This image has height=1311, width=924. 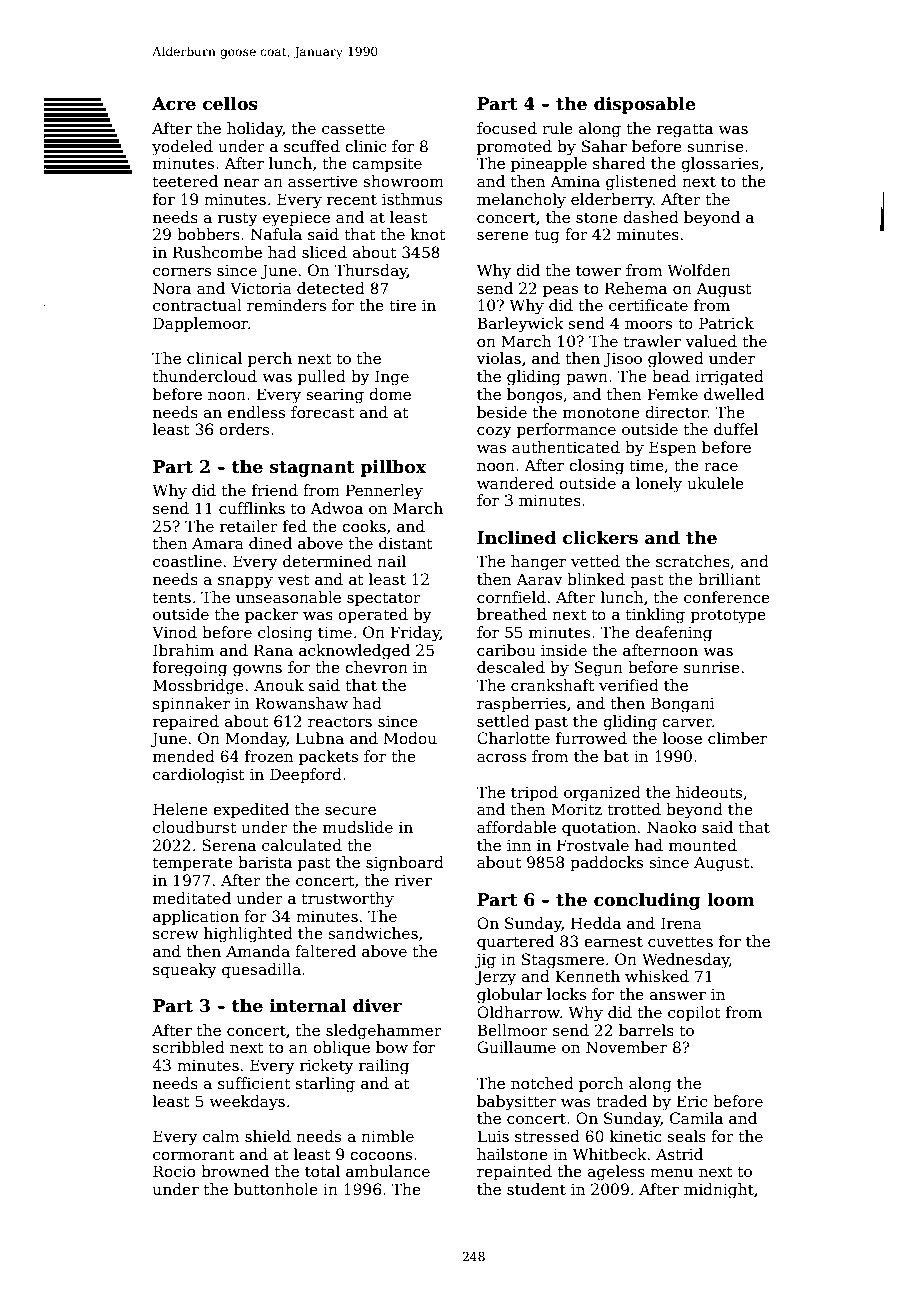 I want to click on disposable, so click(x=644, y=105).
